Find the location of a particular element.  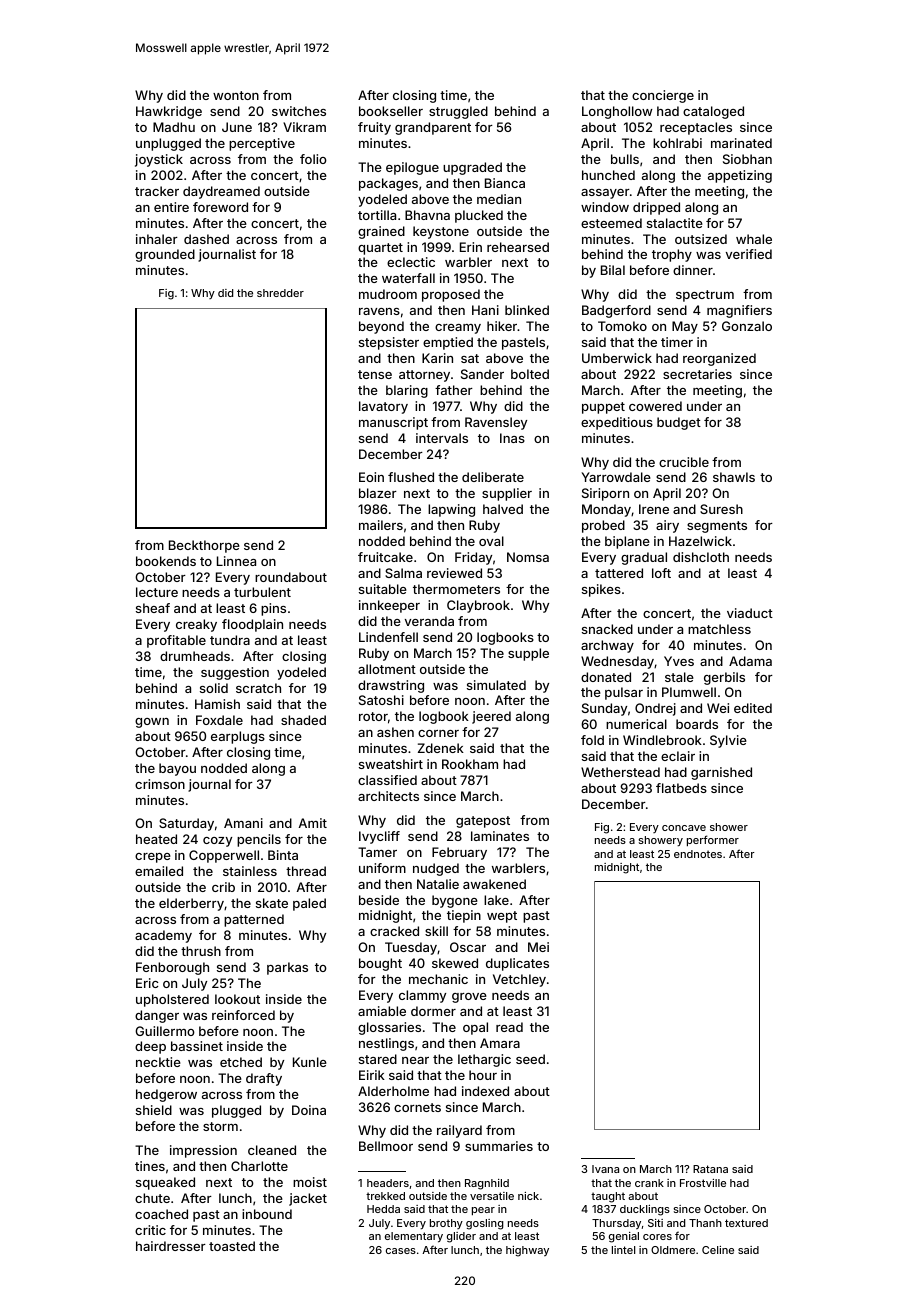

struggled is located at coordinates (458, 112).
